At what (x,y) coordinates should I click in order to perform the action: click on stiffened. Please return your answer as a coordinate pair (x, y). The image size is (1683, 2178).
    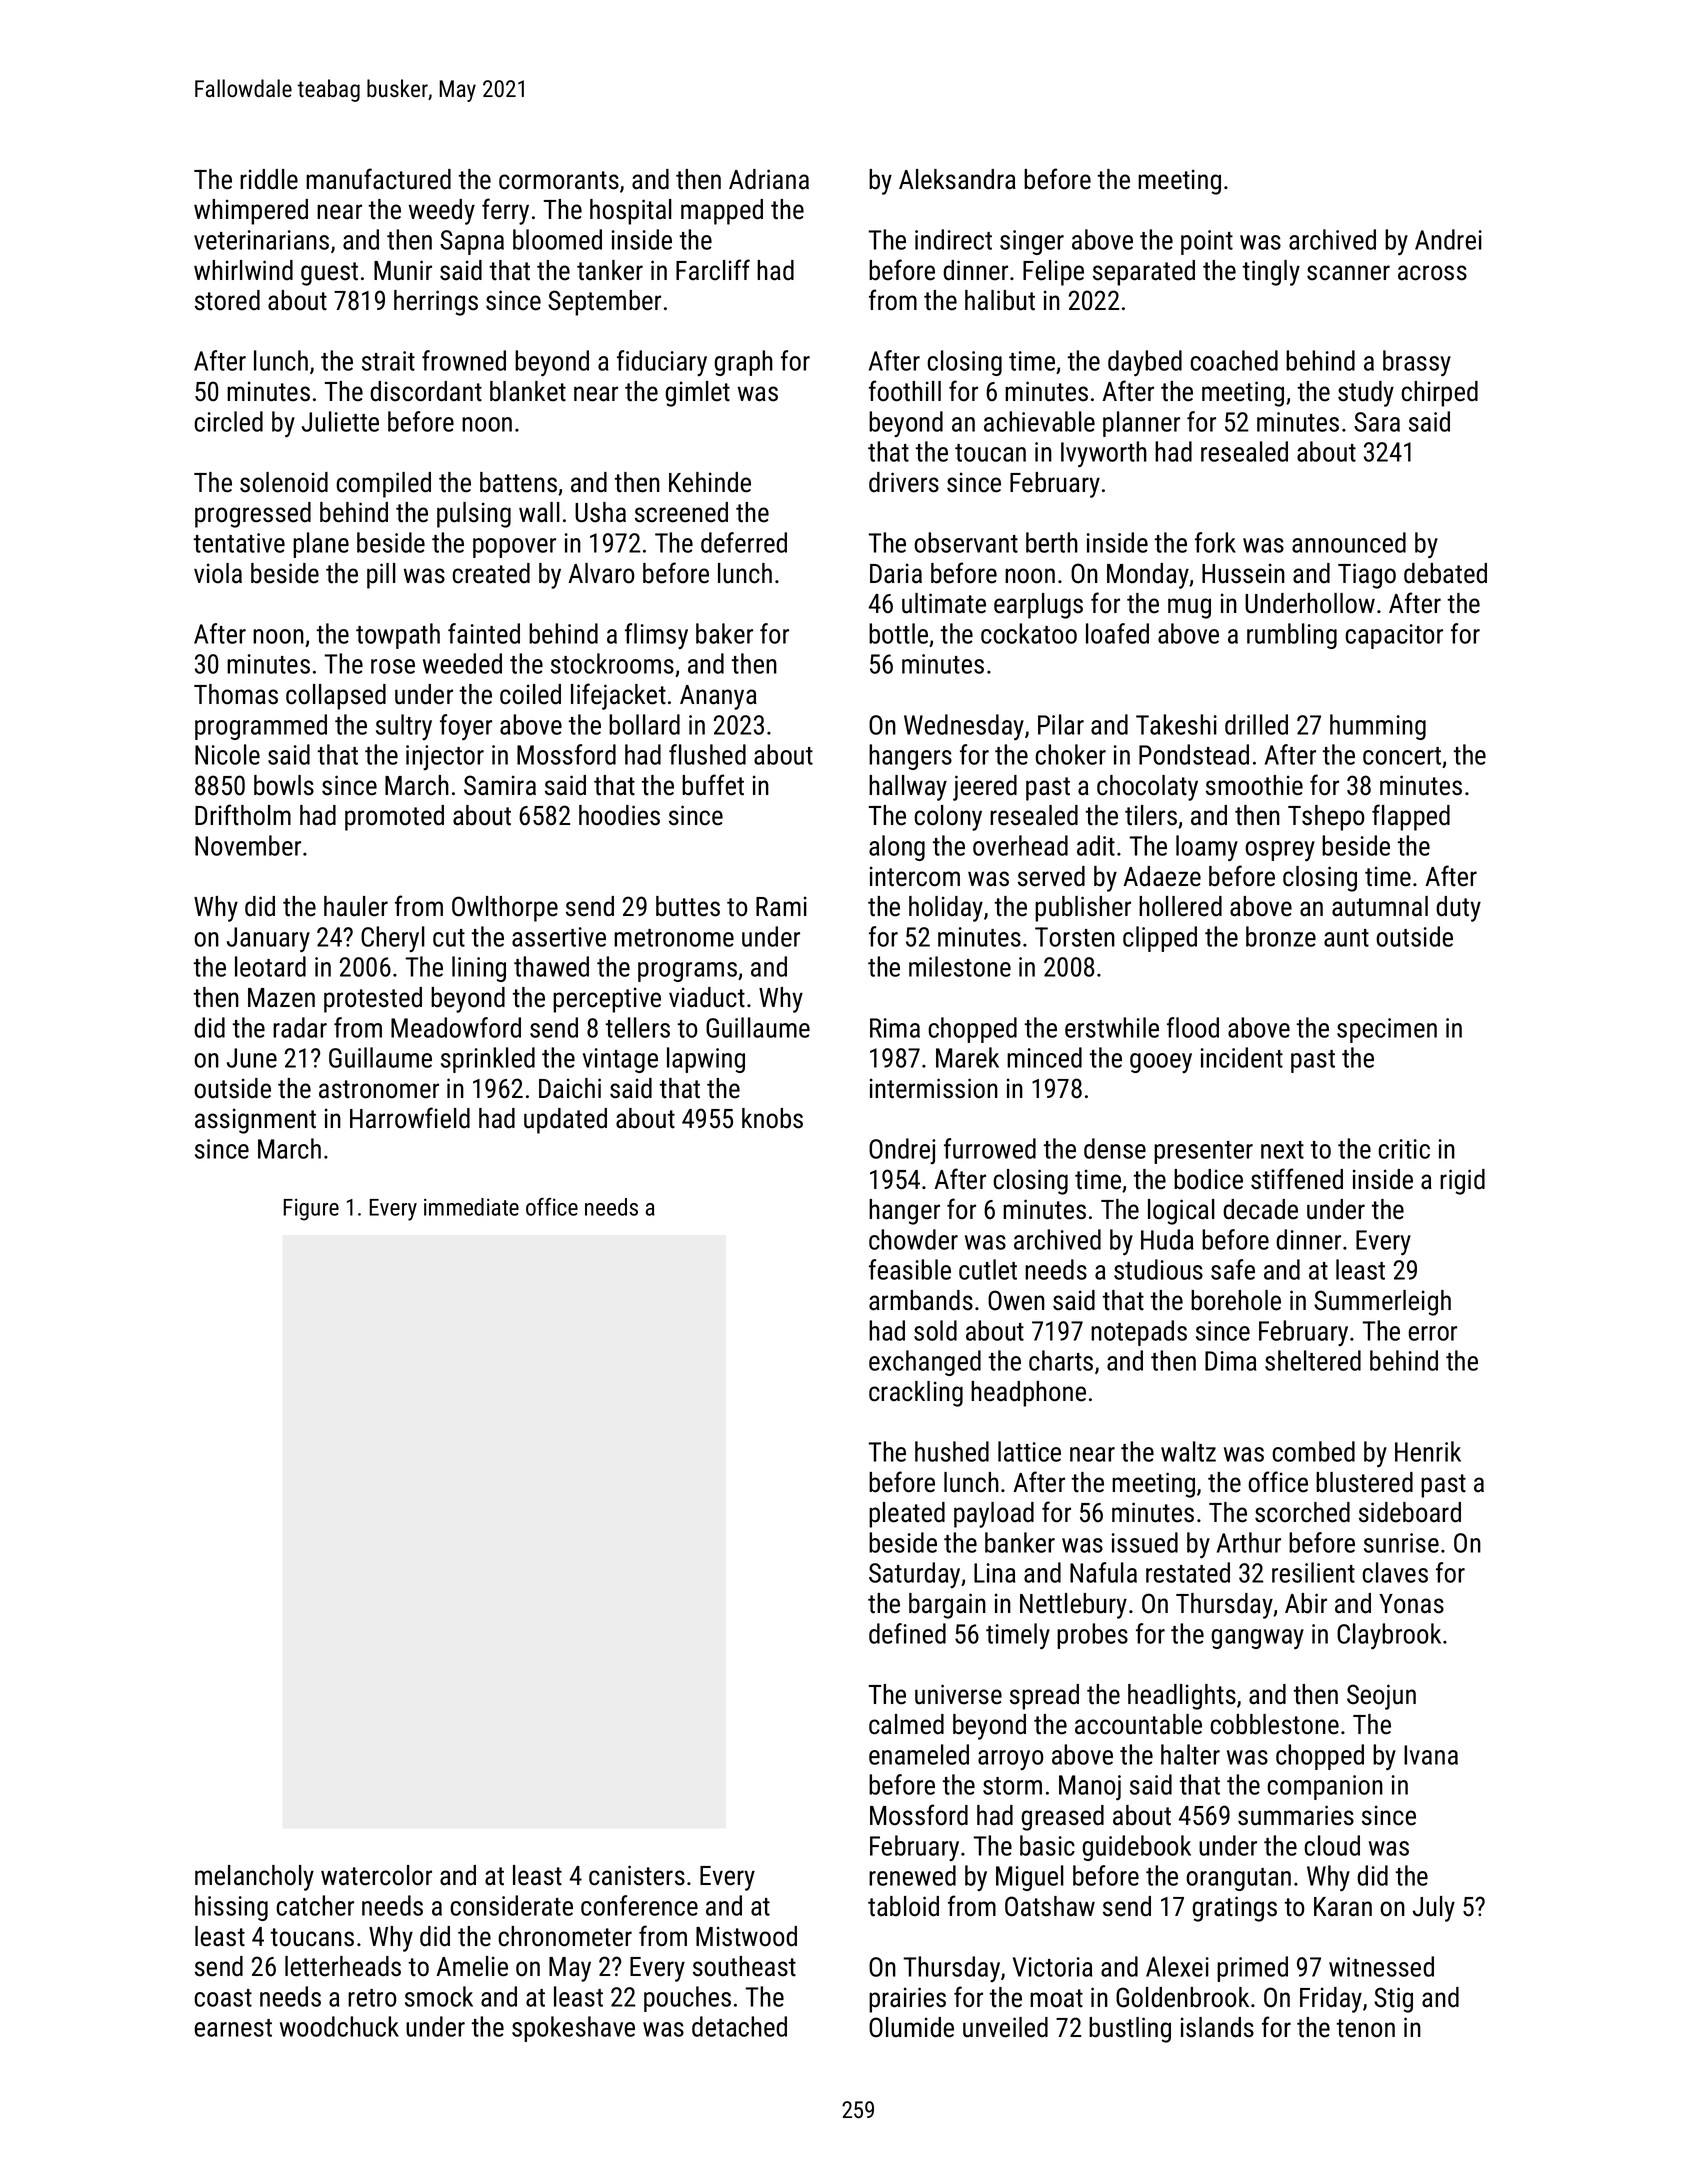
    Looking at the image, I should click on (1297, 1179).
